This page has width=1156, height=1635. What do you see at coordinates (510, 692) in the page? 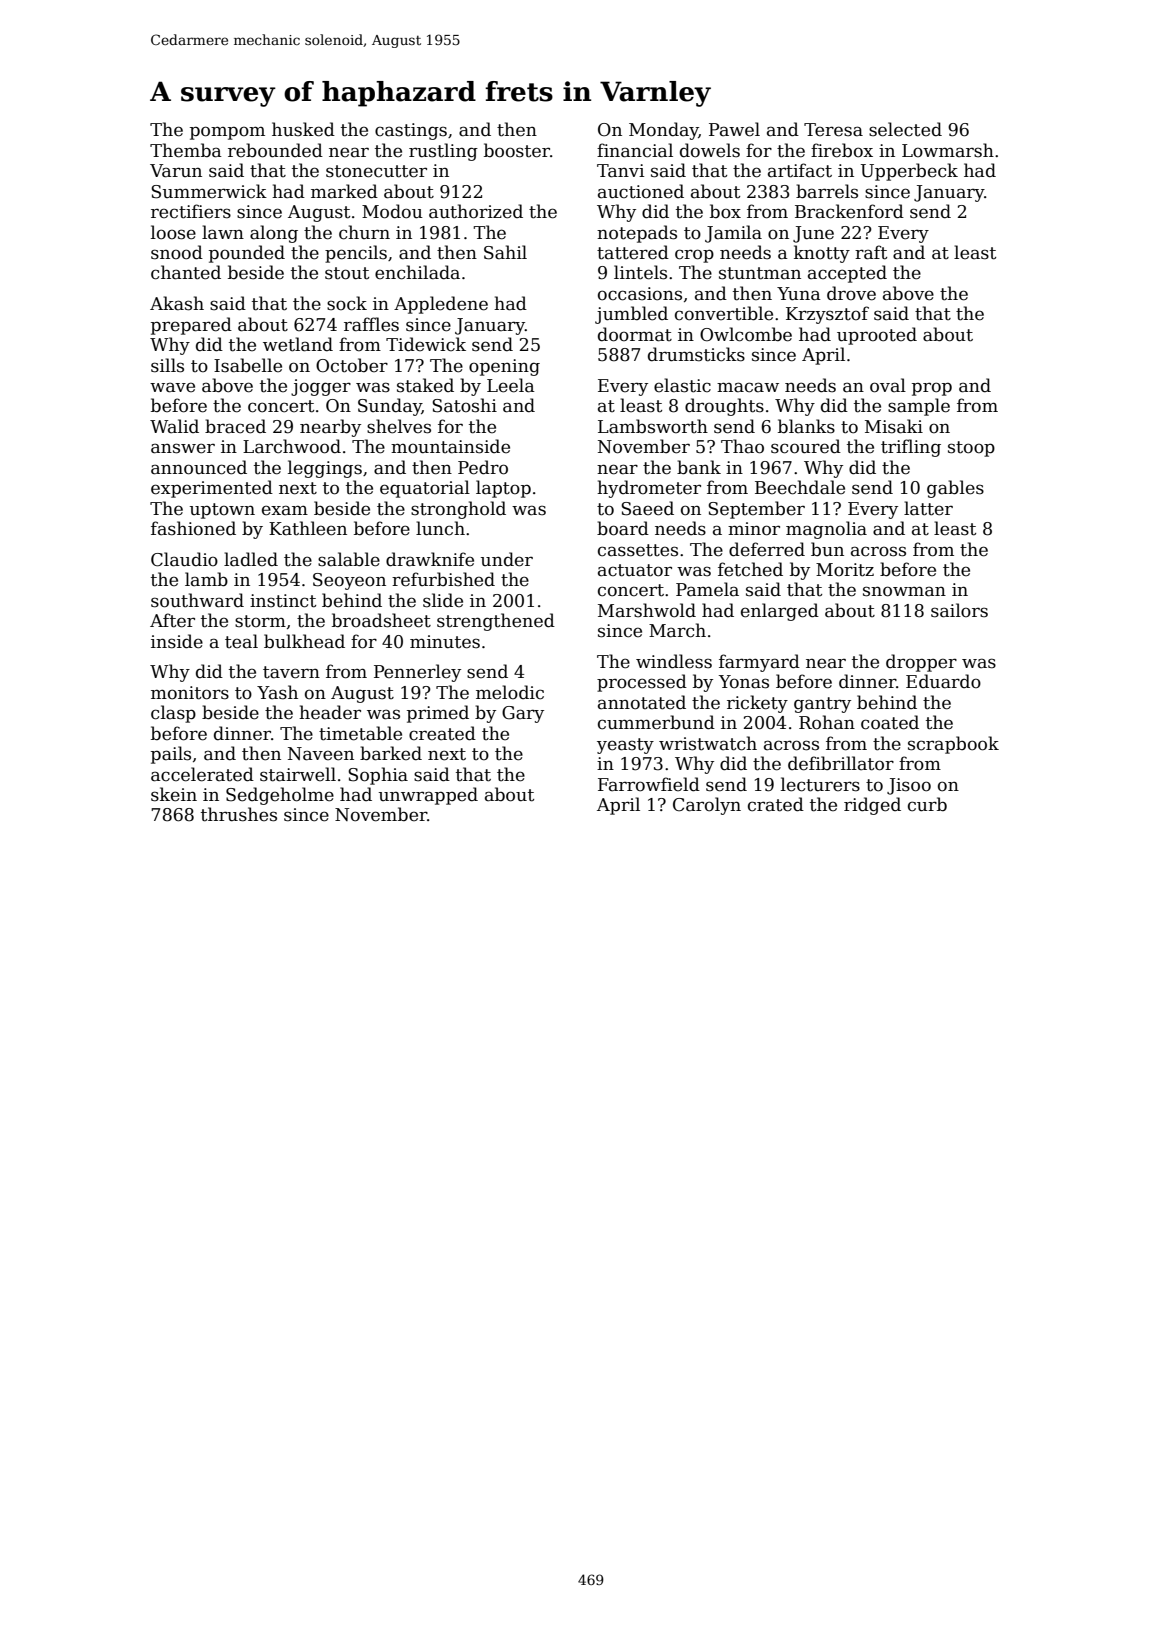
I see `melodic` at bounding box center [510, 692].
